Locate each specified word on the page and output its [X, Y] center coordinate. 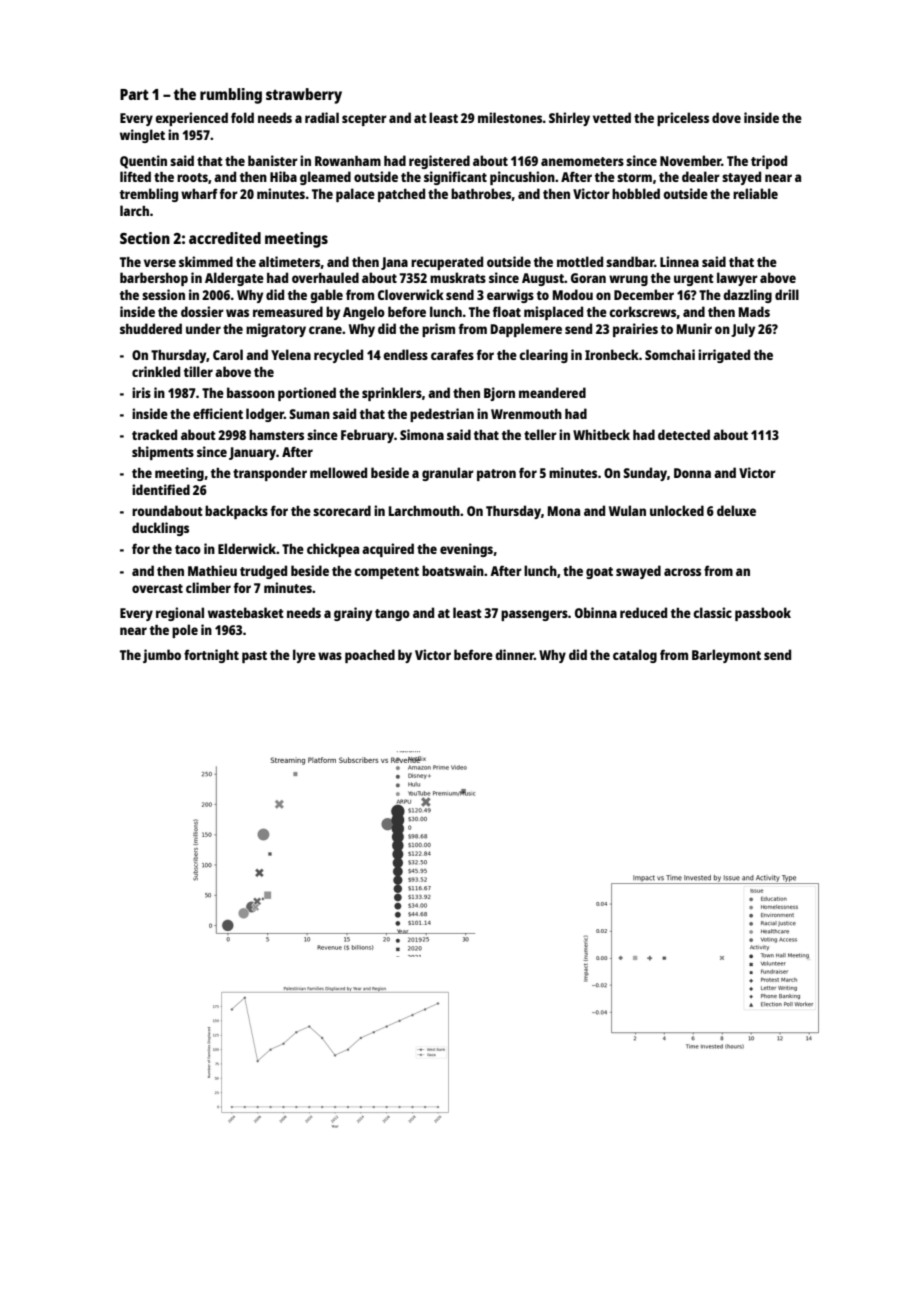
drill [787, 294]
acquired [388, 550]
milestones [510, 117]
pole [185, 631]
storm [634, 177]
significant [455, 178]
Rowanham [348, 161]
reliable [755, 193]
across [682, 572]
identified [161, 489]
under [203, 328]
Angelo [364, 313]
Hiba [283, 176]
